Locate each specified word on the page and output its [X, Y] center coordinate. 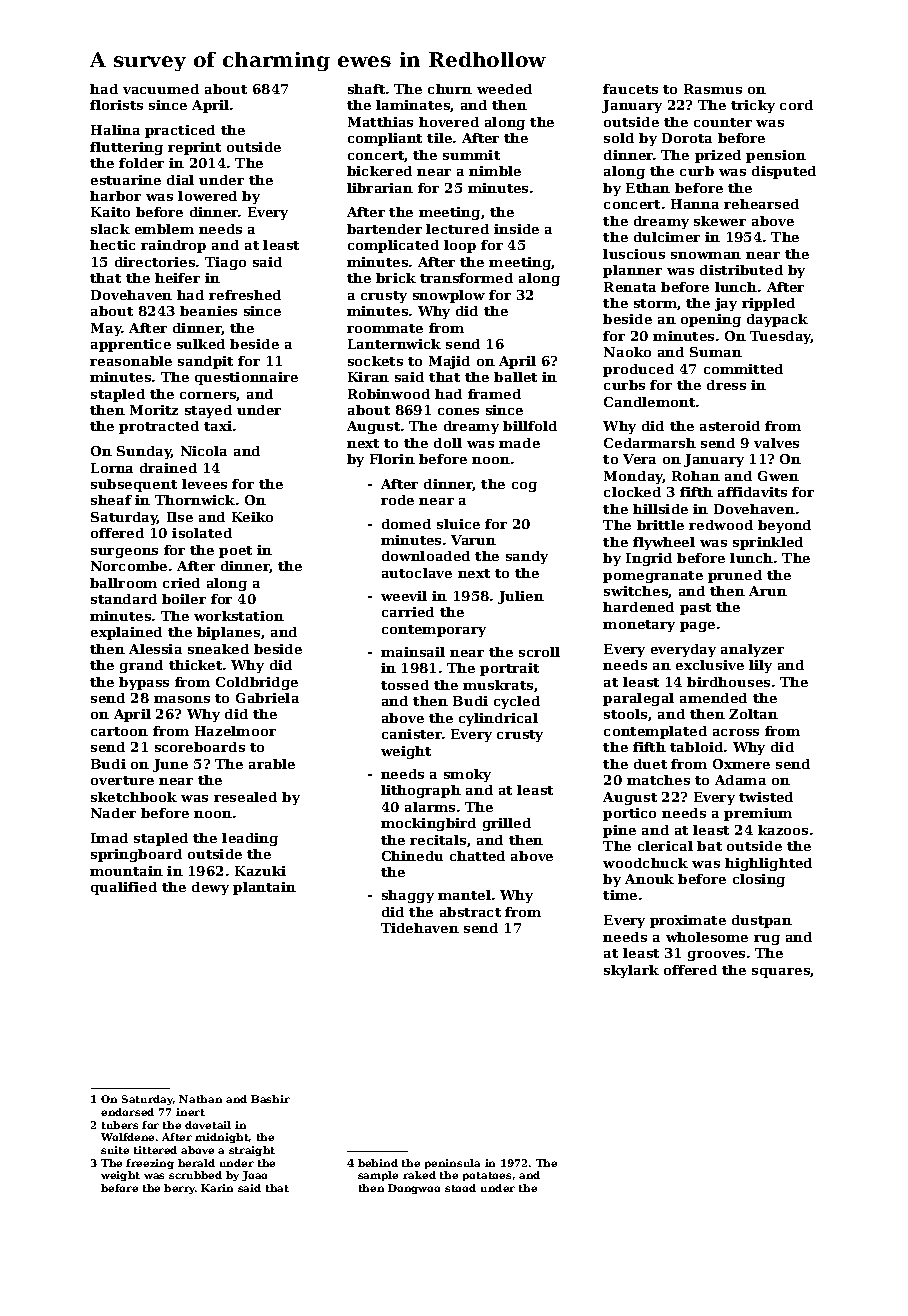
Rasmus [713, 89]
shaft [366, 89]
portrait [509, 669]
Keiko [252, 517]
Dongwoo [414, 1189]
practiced [180, 131]
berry [180, 1189]
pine [619, 831]
